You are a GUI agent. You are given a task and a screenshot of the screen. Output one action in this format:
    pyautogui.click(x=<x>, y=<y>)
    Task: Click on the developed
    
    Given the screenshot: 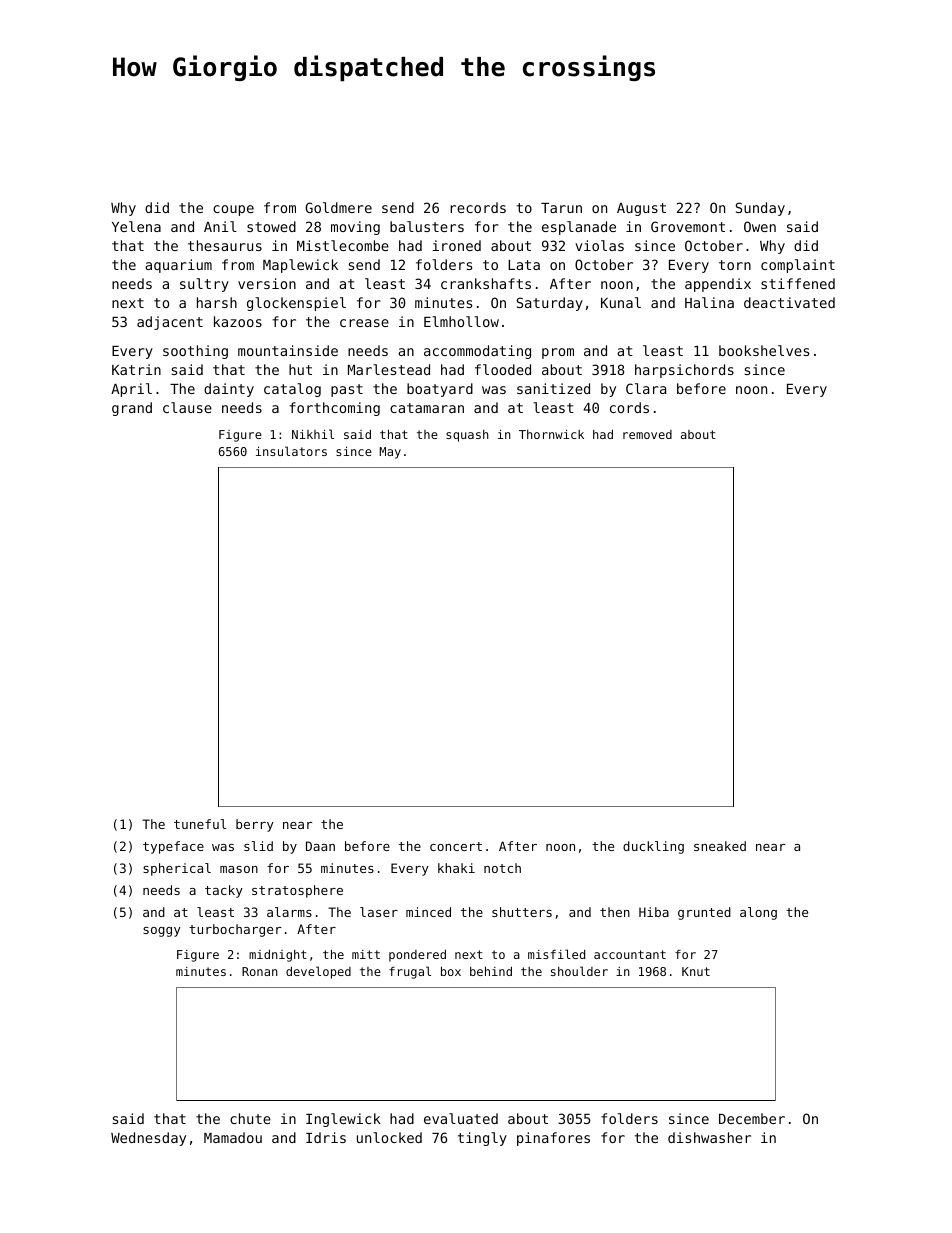 What is the action you would take?
    pyautogui.click(x=318, y=972)
